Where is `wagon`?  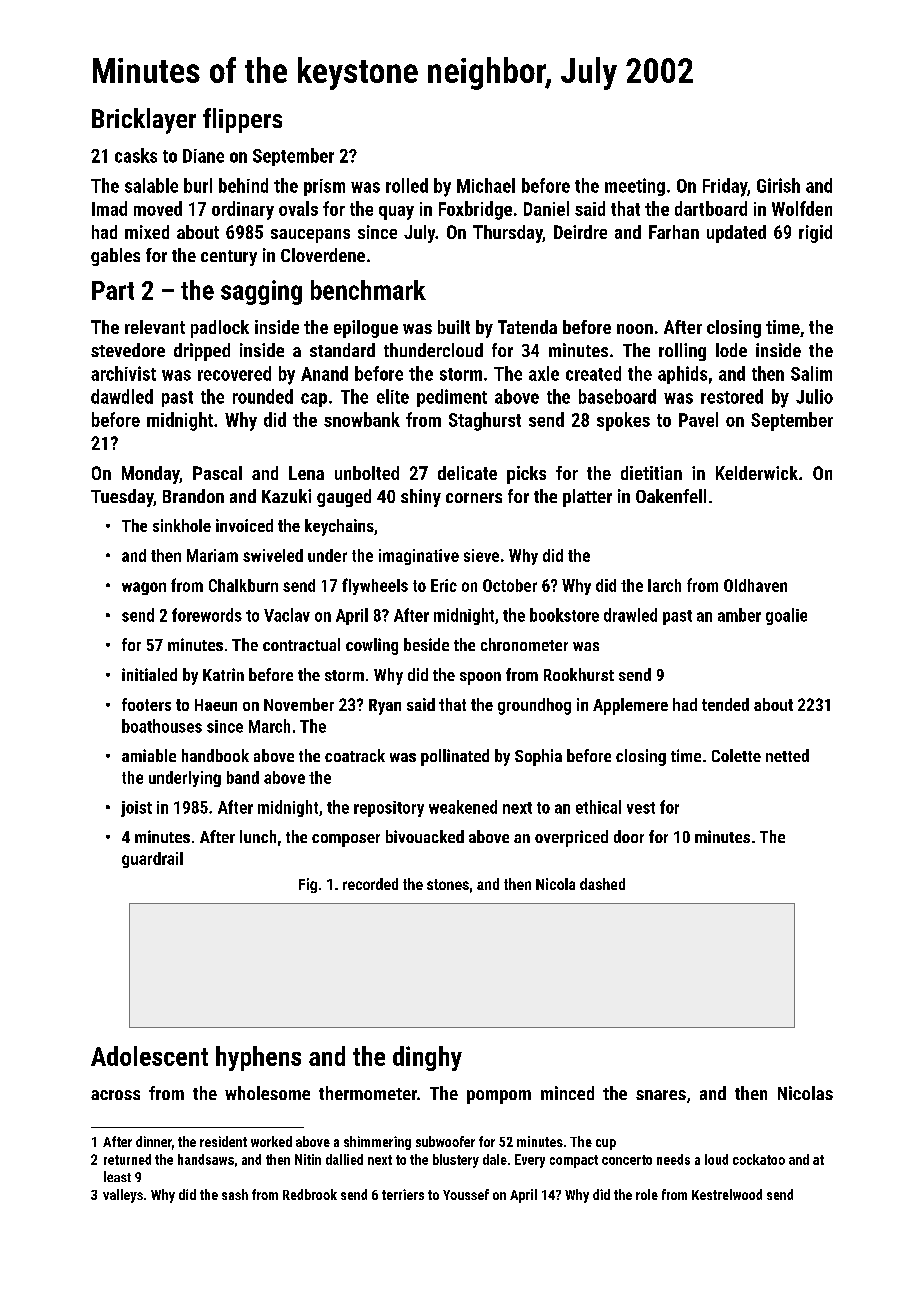 wagon is located at coordinates (144, 588).
